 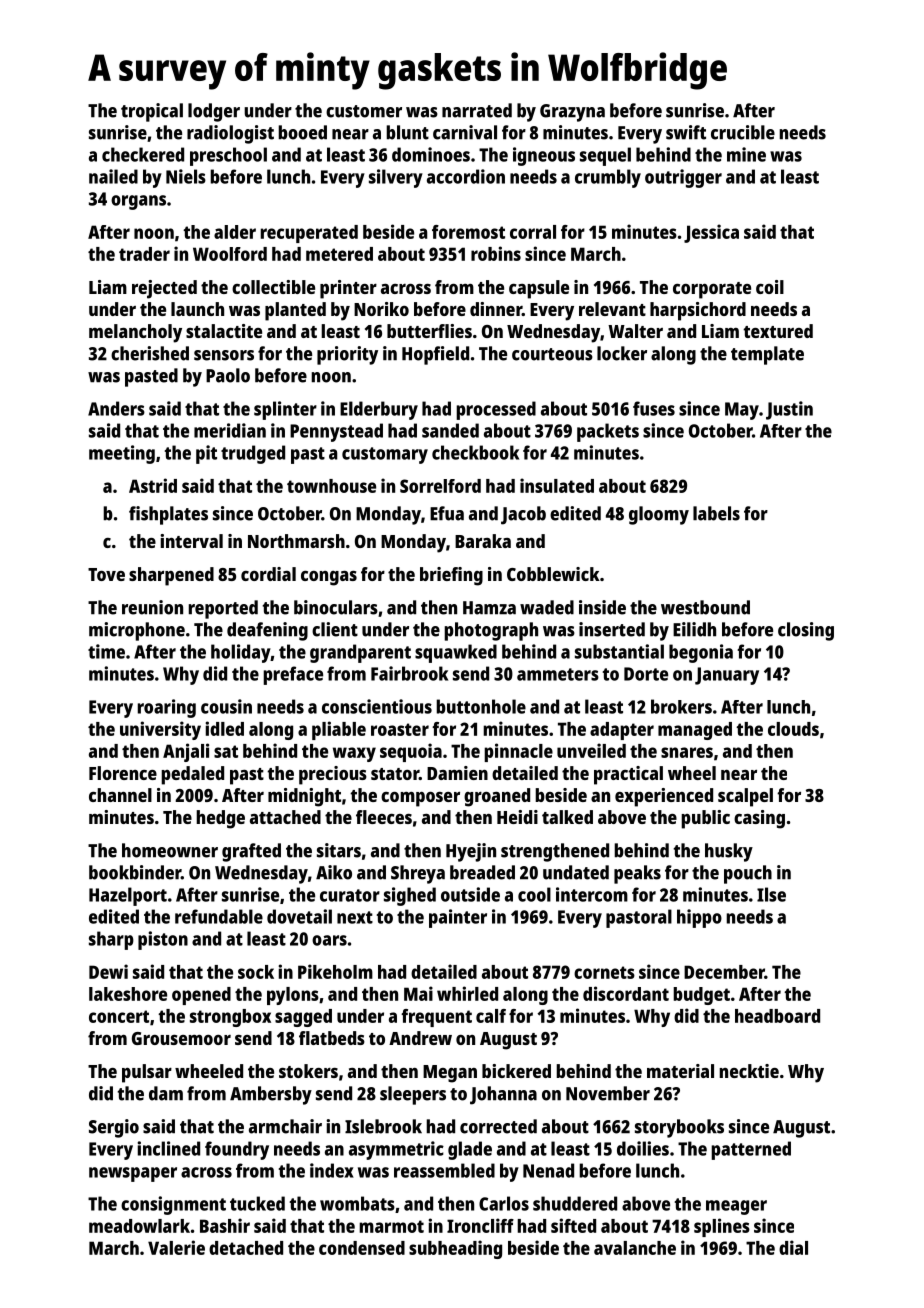 I want to click on January, so click(x=727, y=676).
